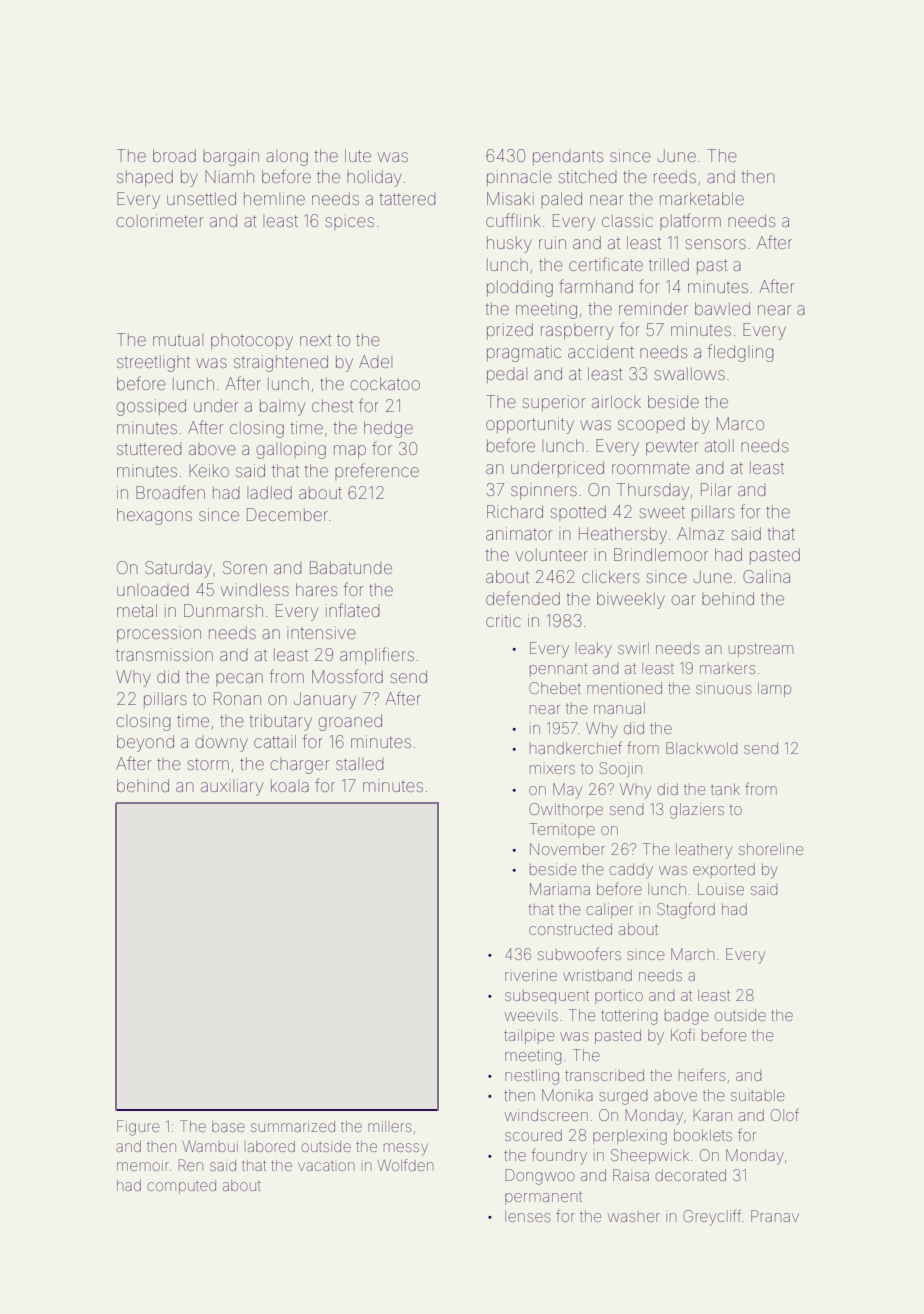 The height and width of the image is (1314, 924). What do you see at coordinates (662, 512) in the image?
I see `sweet` at bounding box center [662, 512].
